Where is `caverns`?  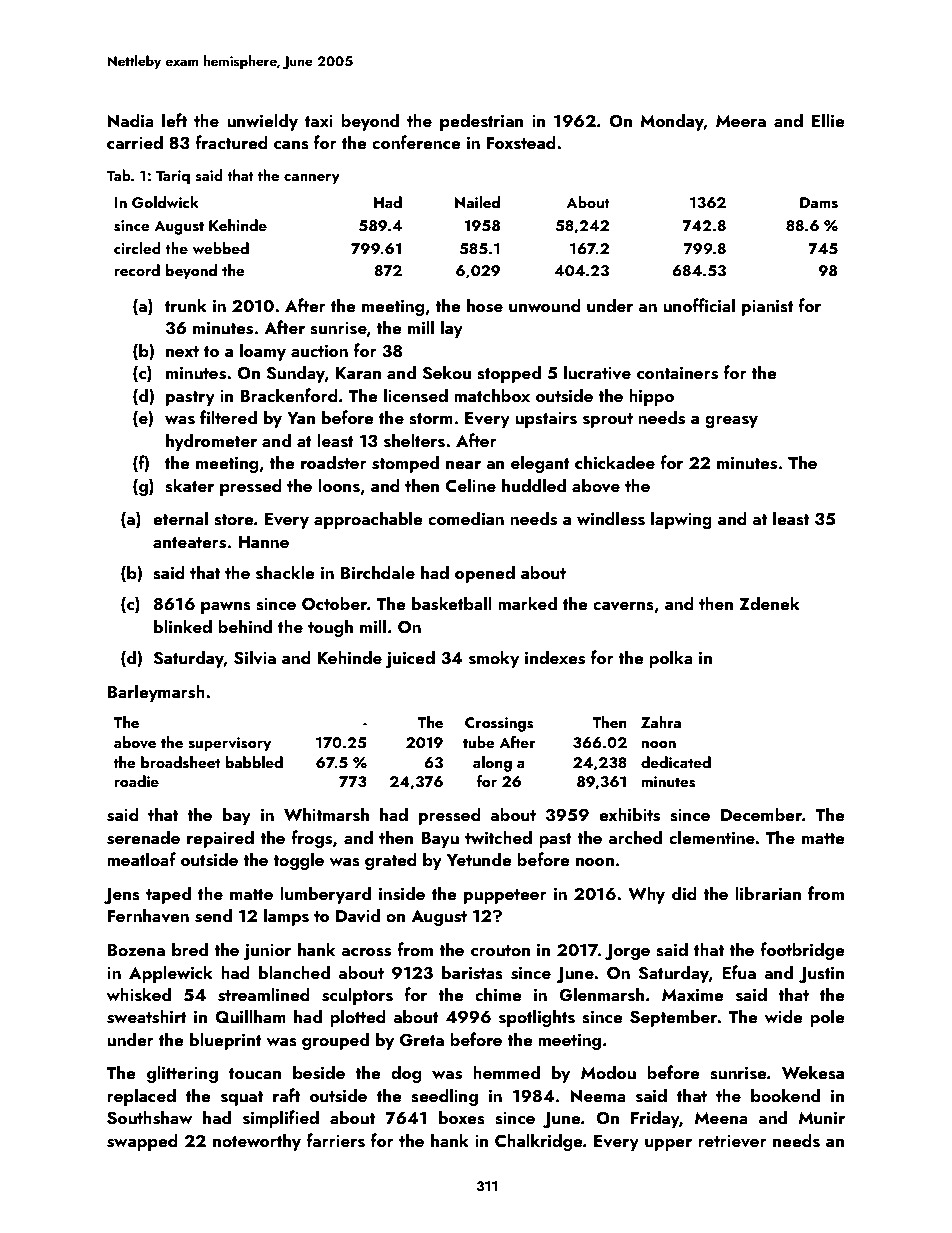
caverns is located at coordinates (623, 606).
